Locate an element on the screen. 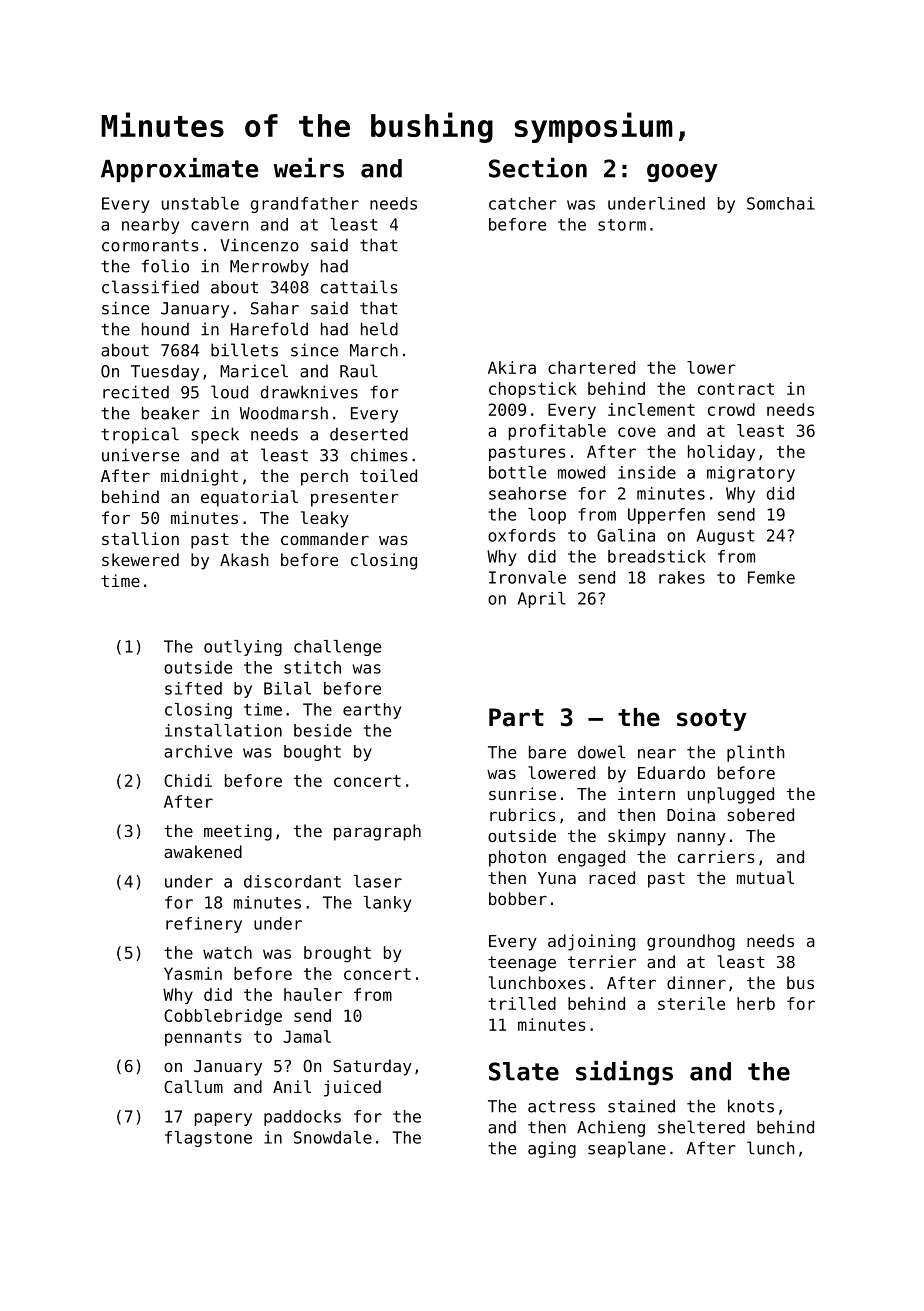  flagstone is located at coordinates (208, 1139).
